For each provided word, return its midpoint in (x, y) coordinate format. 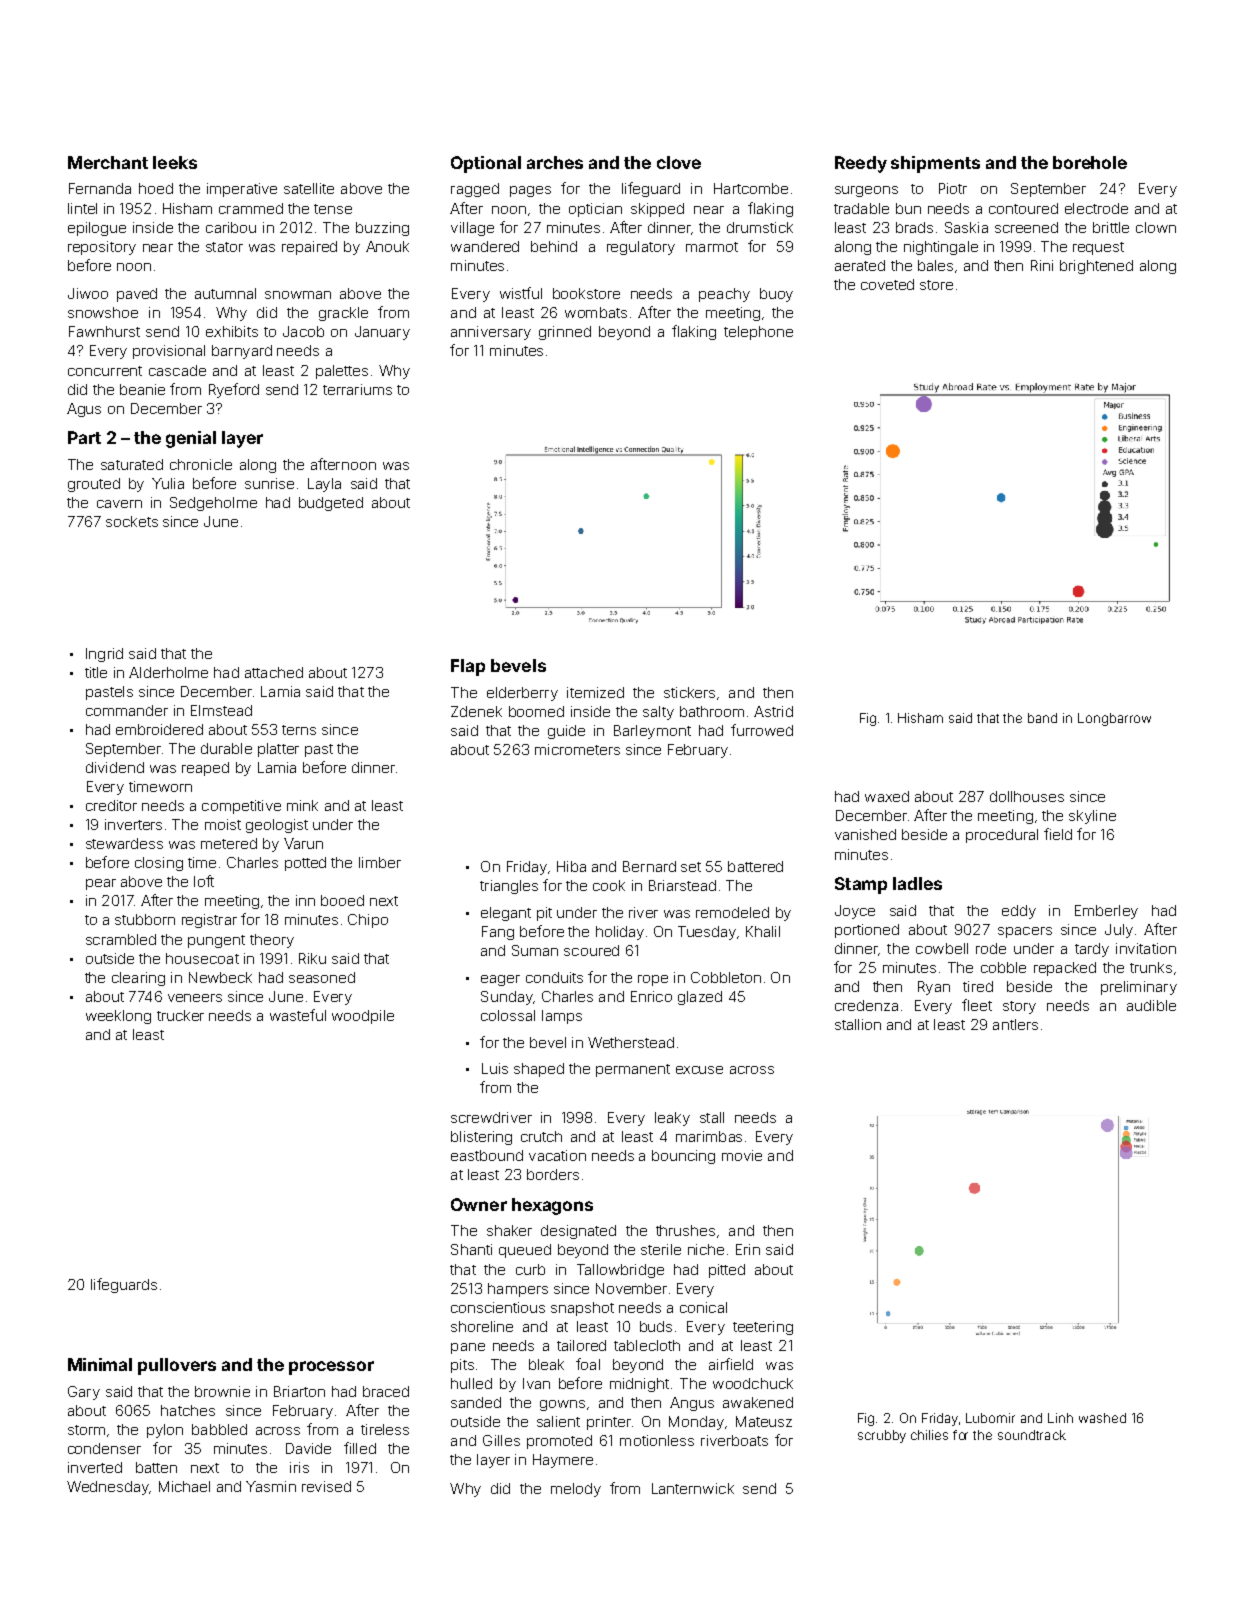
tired (978, 986)
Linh (1060, 1418)
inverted (95, 1467)
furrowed (762, 730)
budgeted (331, 504)
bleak (546, 1364)
